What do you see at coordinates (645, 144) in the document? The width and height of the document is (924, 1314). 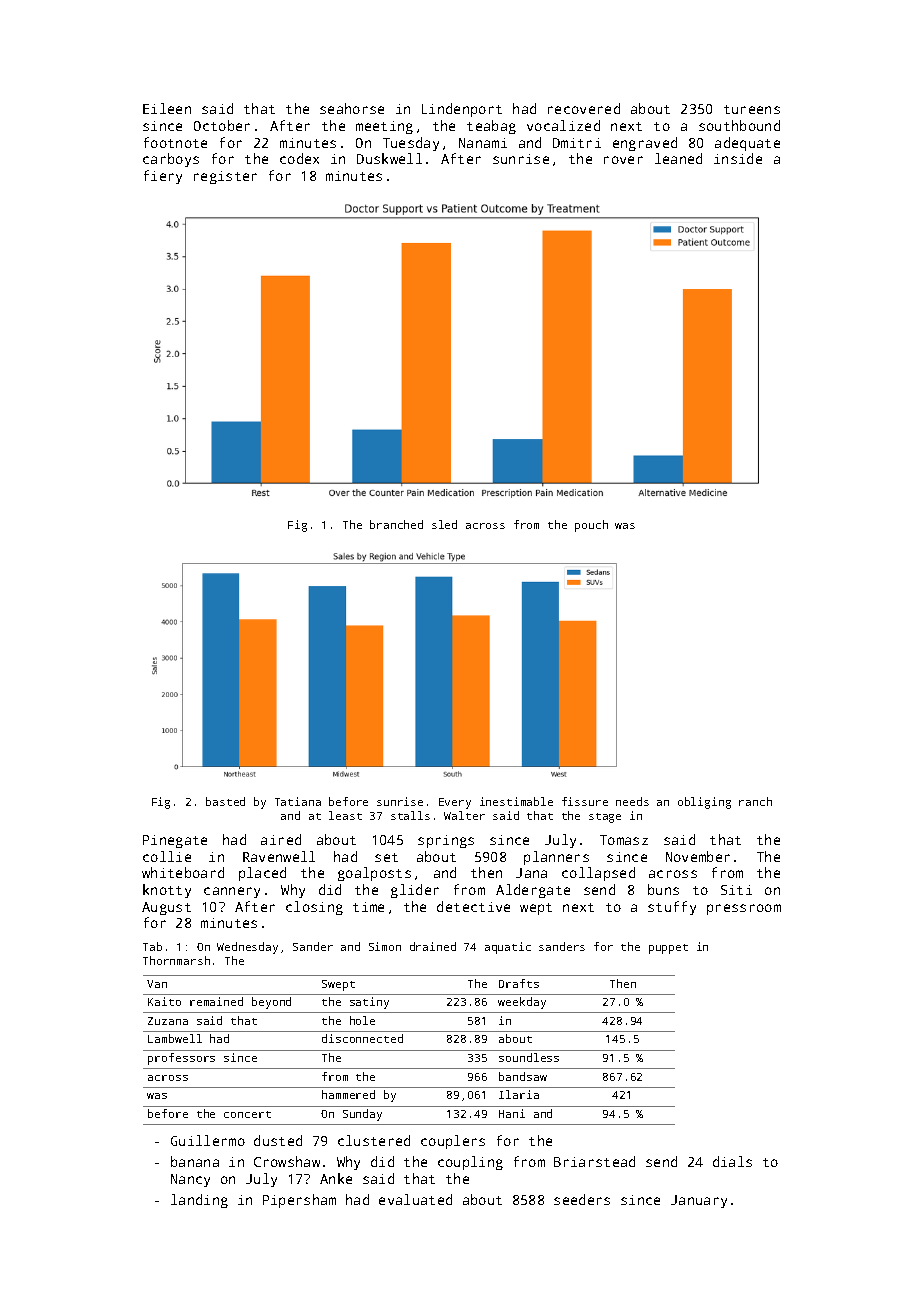 I see `engraved` at bounding box center [645, 144].
